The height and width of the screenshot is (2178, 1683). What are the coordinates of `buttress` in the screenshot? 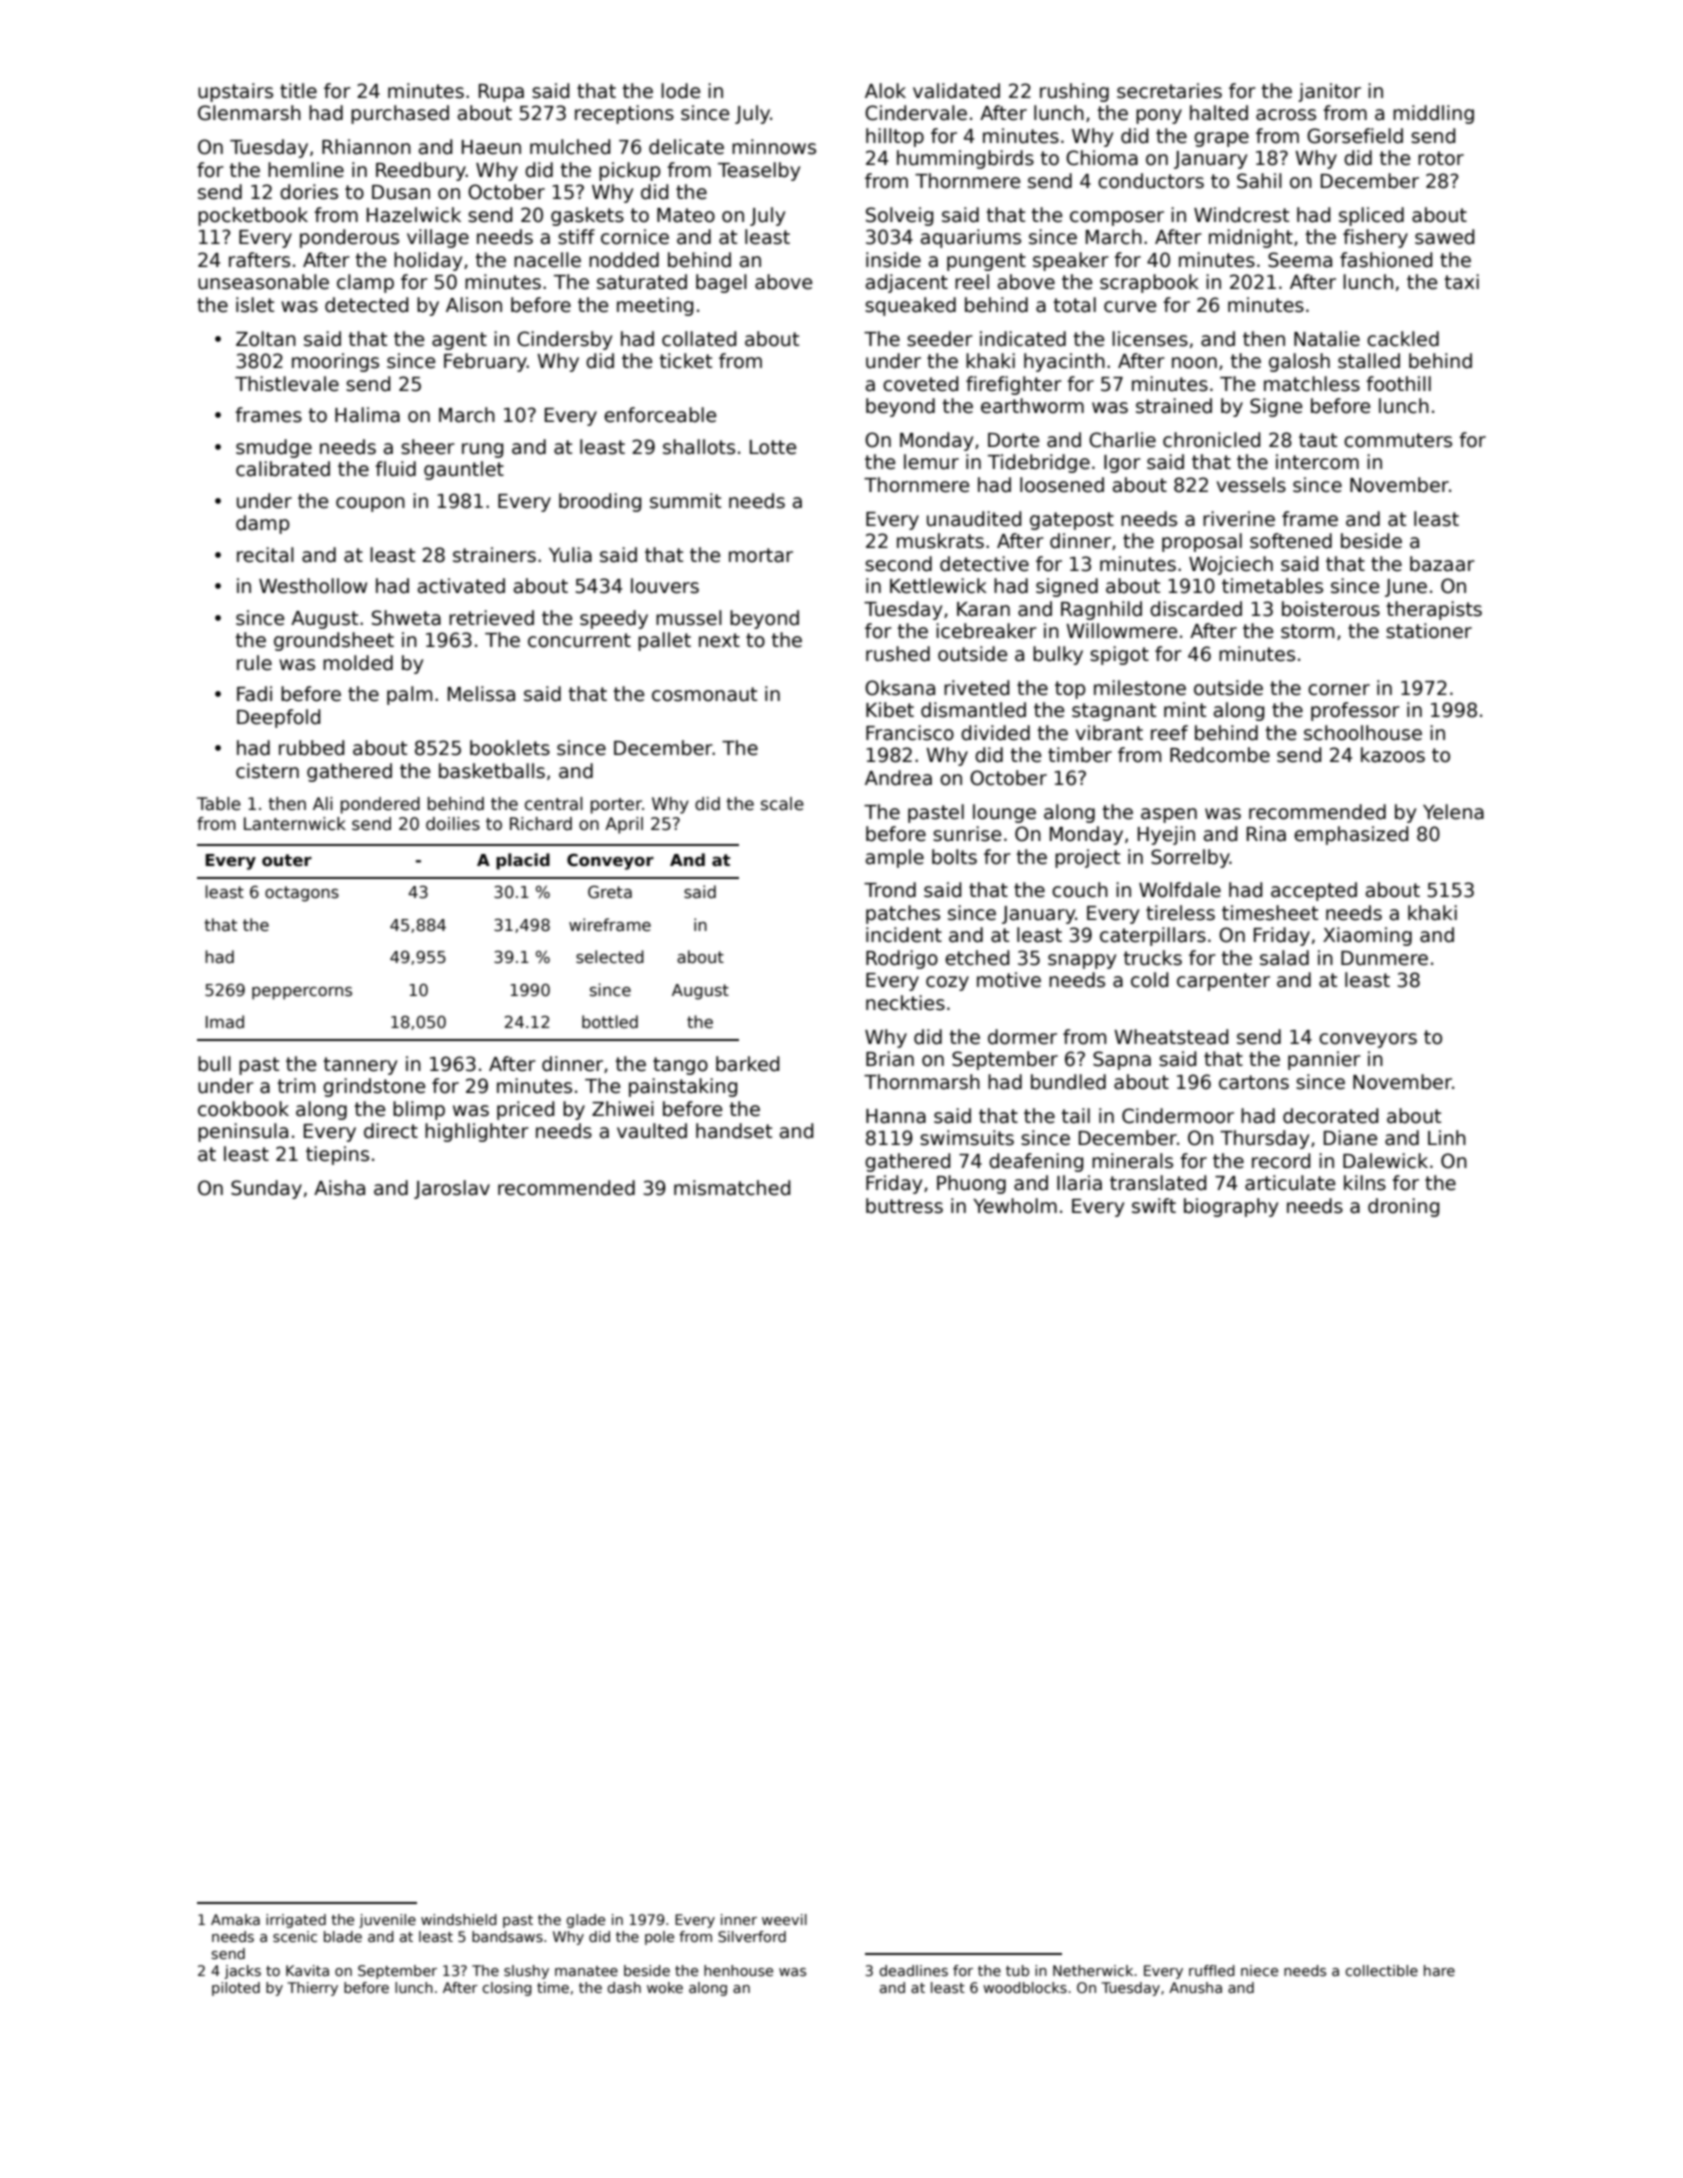 It's located at (904, 1206).
